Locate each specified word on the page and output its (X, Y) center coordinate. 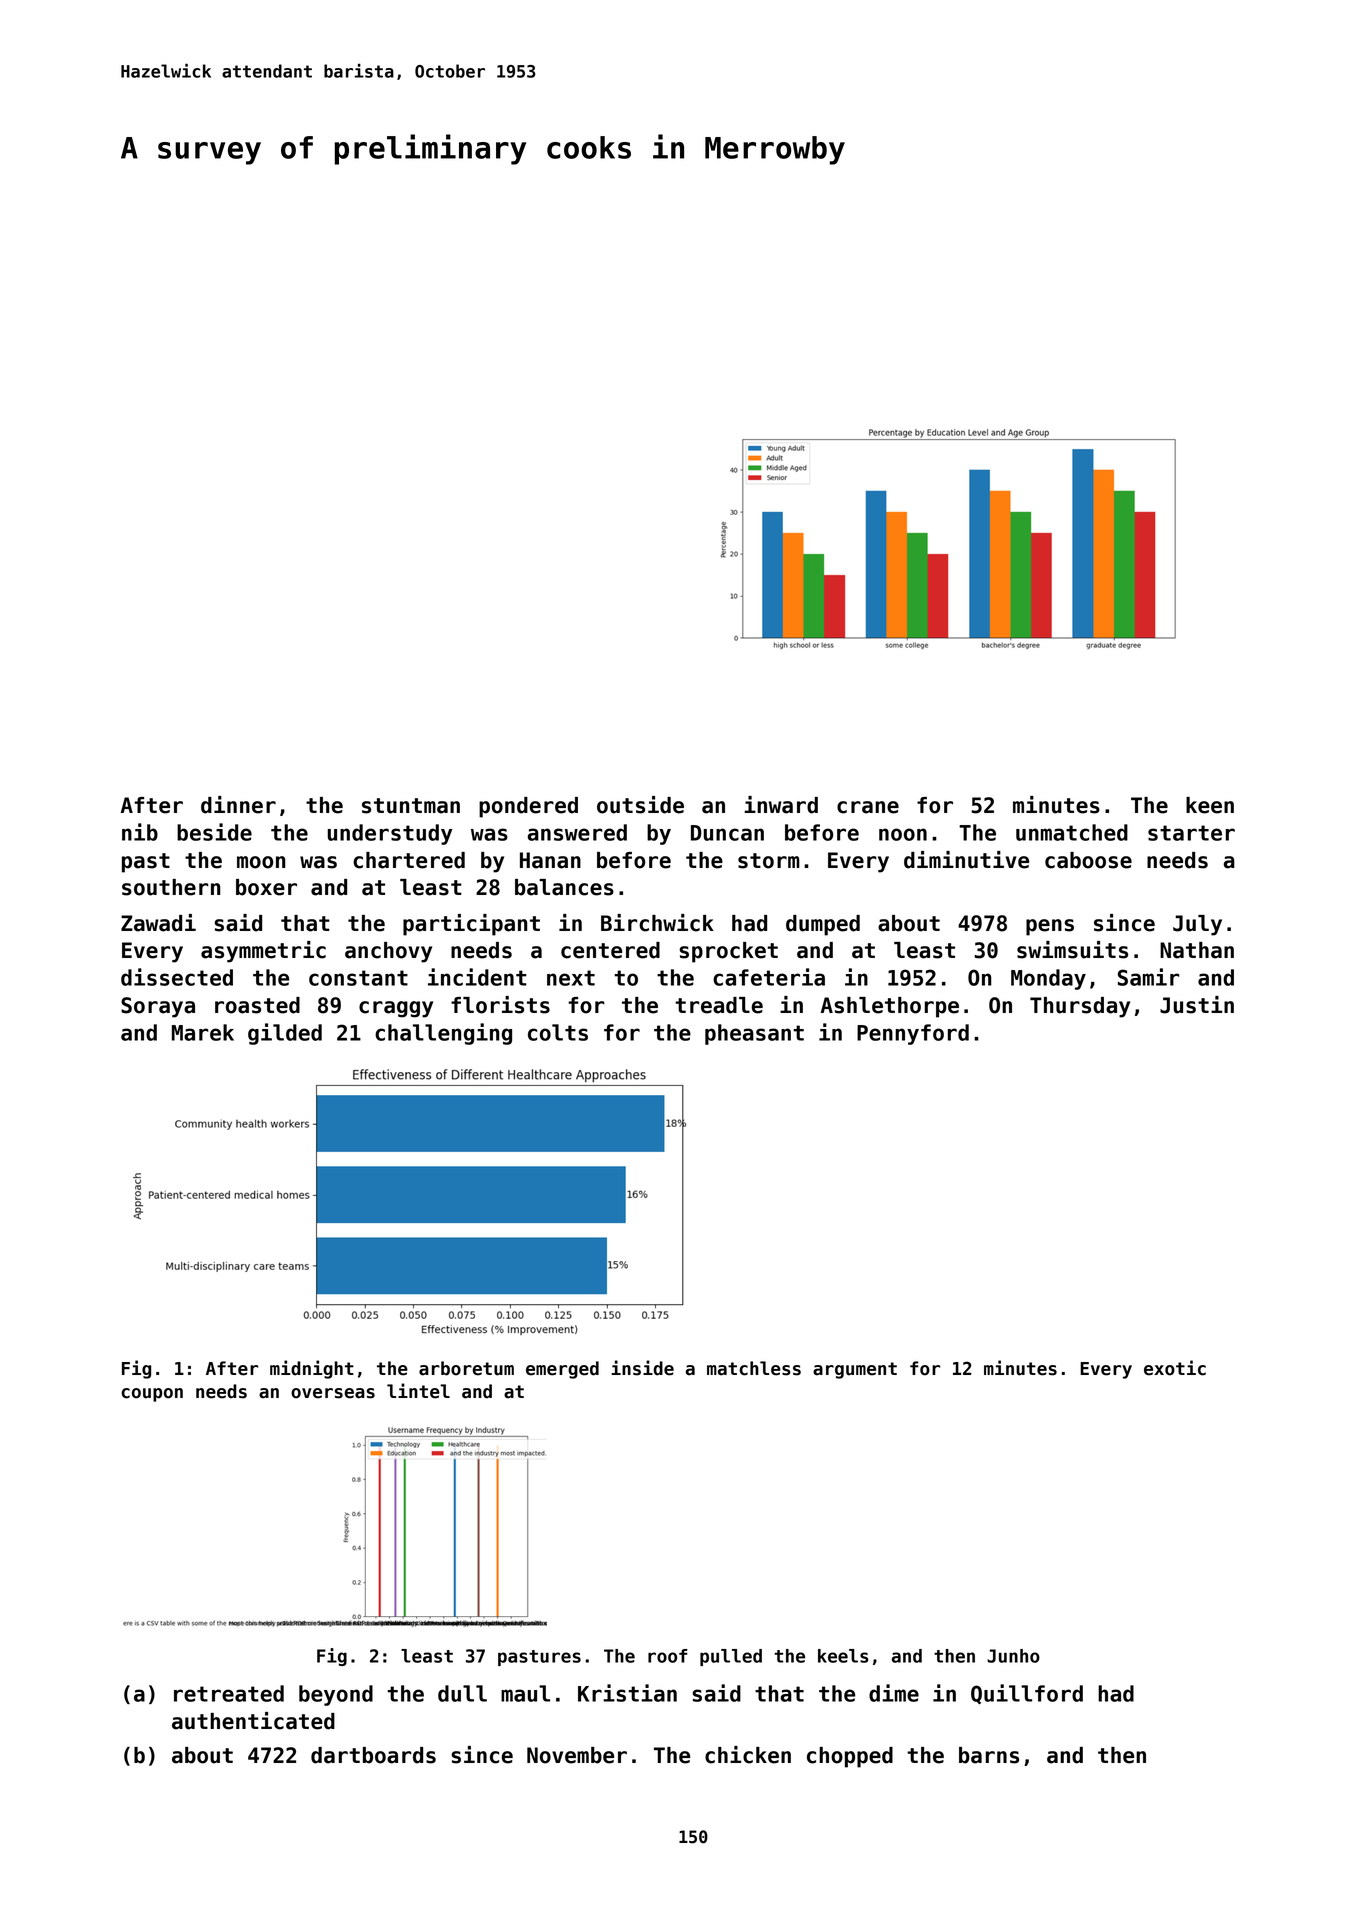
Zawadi (158, 923)
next (571, 978)
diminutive (966, 860)
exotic (1175, 1368)
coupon (152, 1395)
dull (462, 1693)
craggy (396, 1009)
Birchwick (657, 923)
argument (855, 1370)
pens (1050, 927)
